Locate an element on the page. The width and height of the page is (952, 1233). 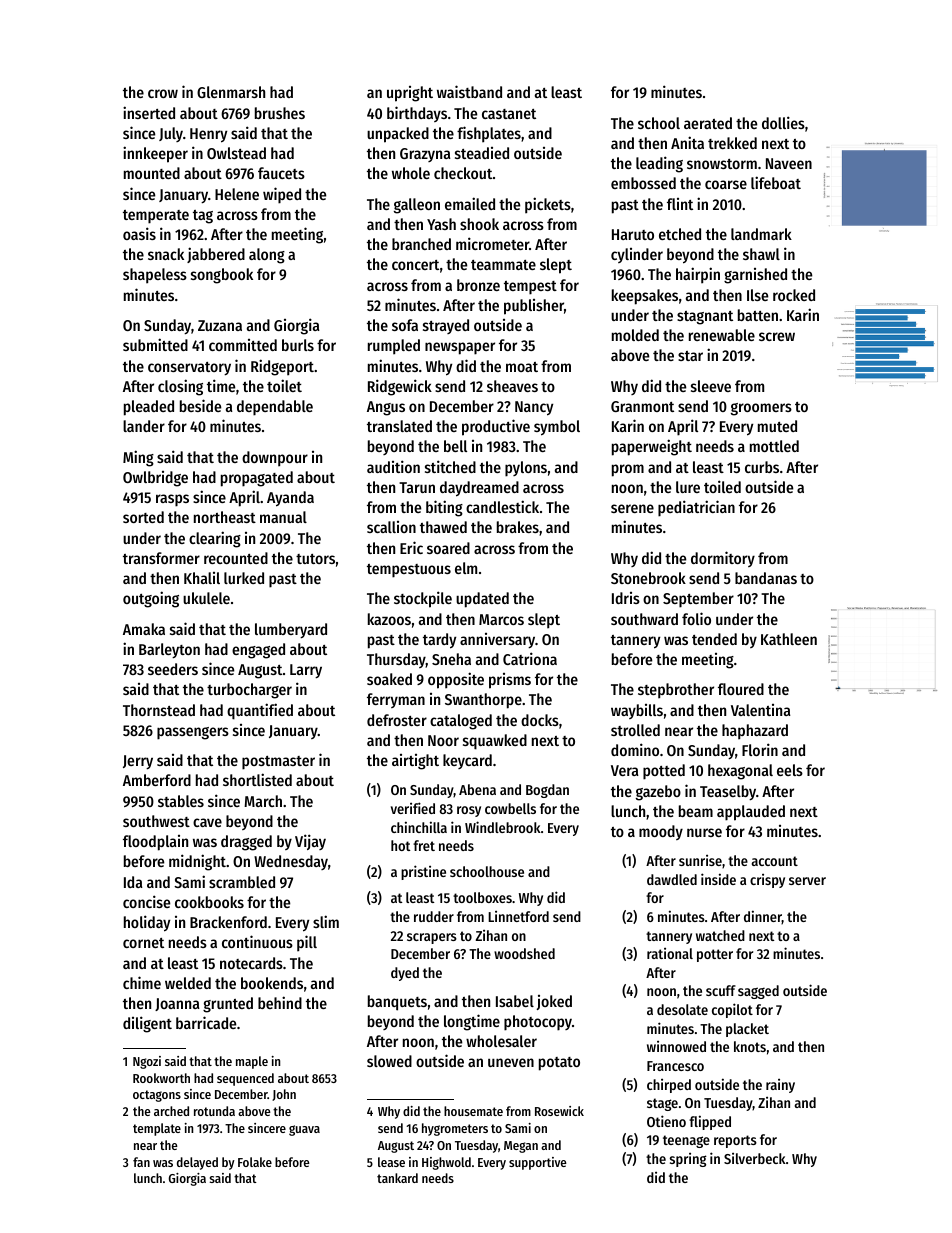
concert is located at coordinates (415, 265).
